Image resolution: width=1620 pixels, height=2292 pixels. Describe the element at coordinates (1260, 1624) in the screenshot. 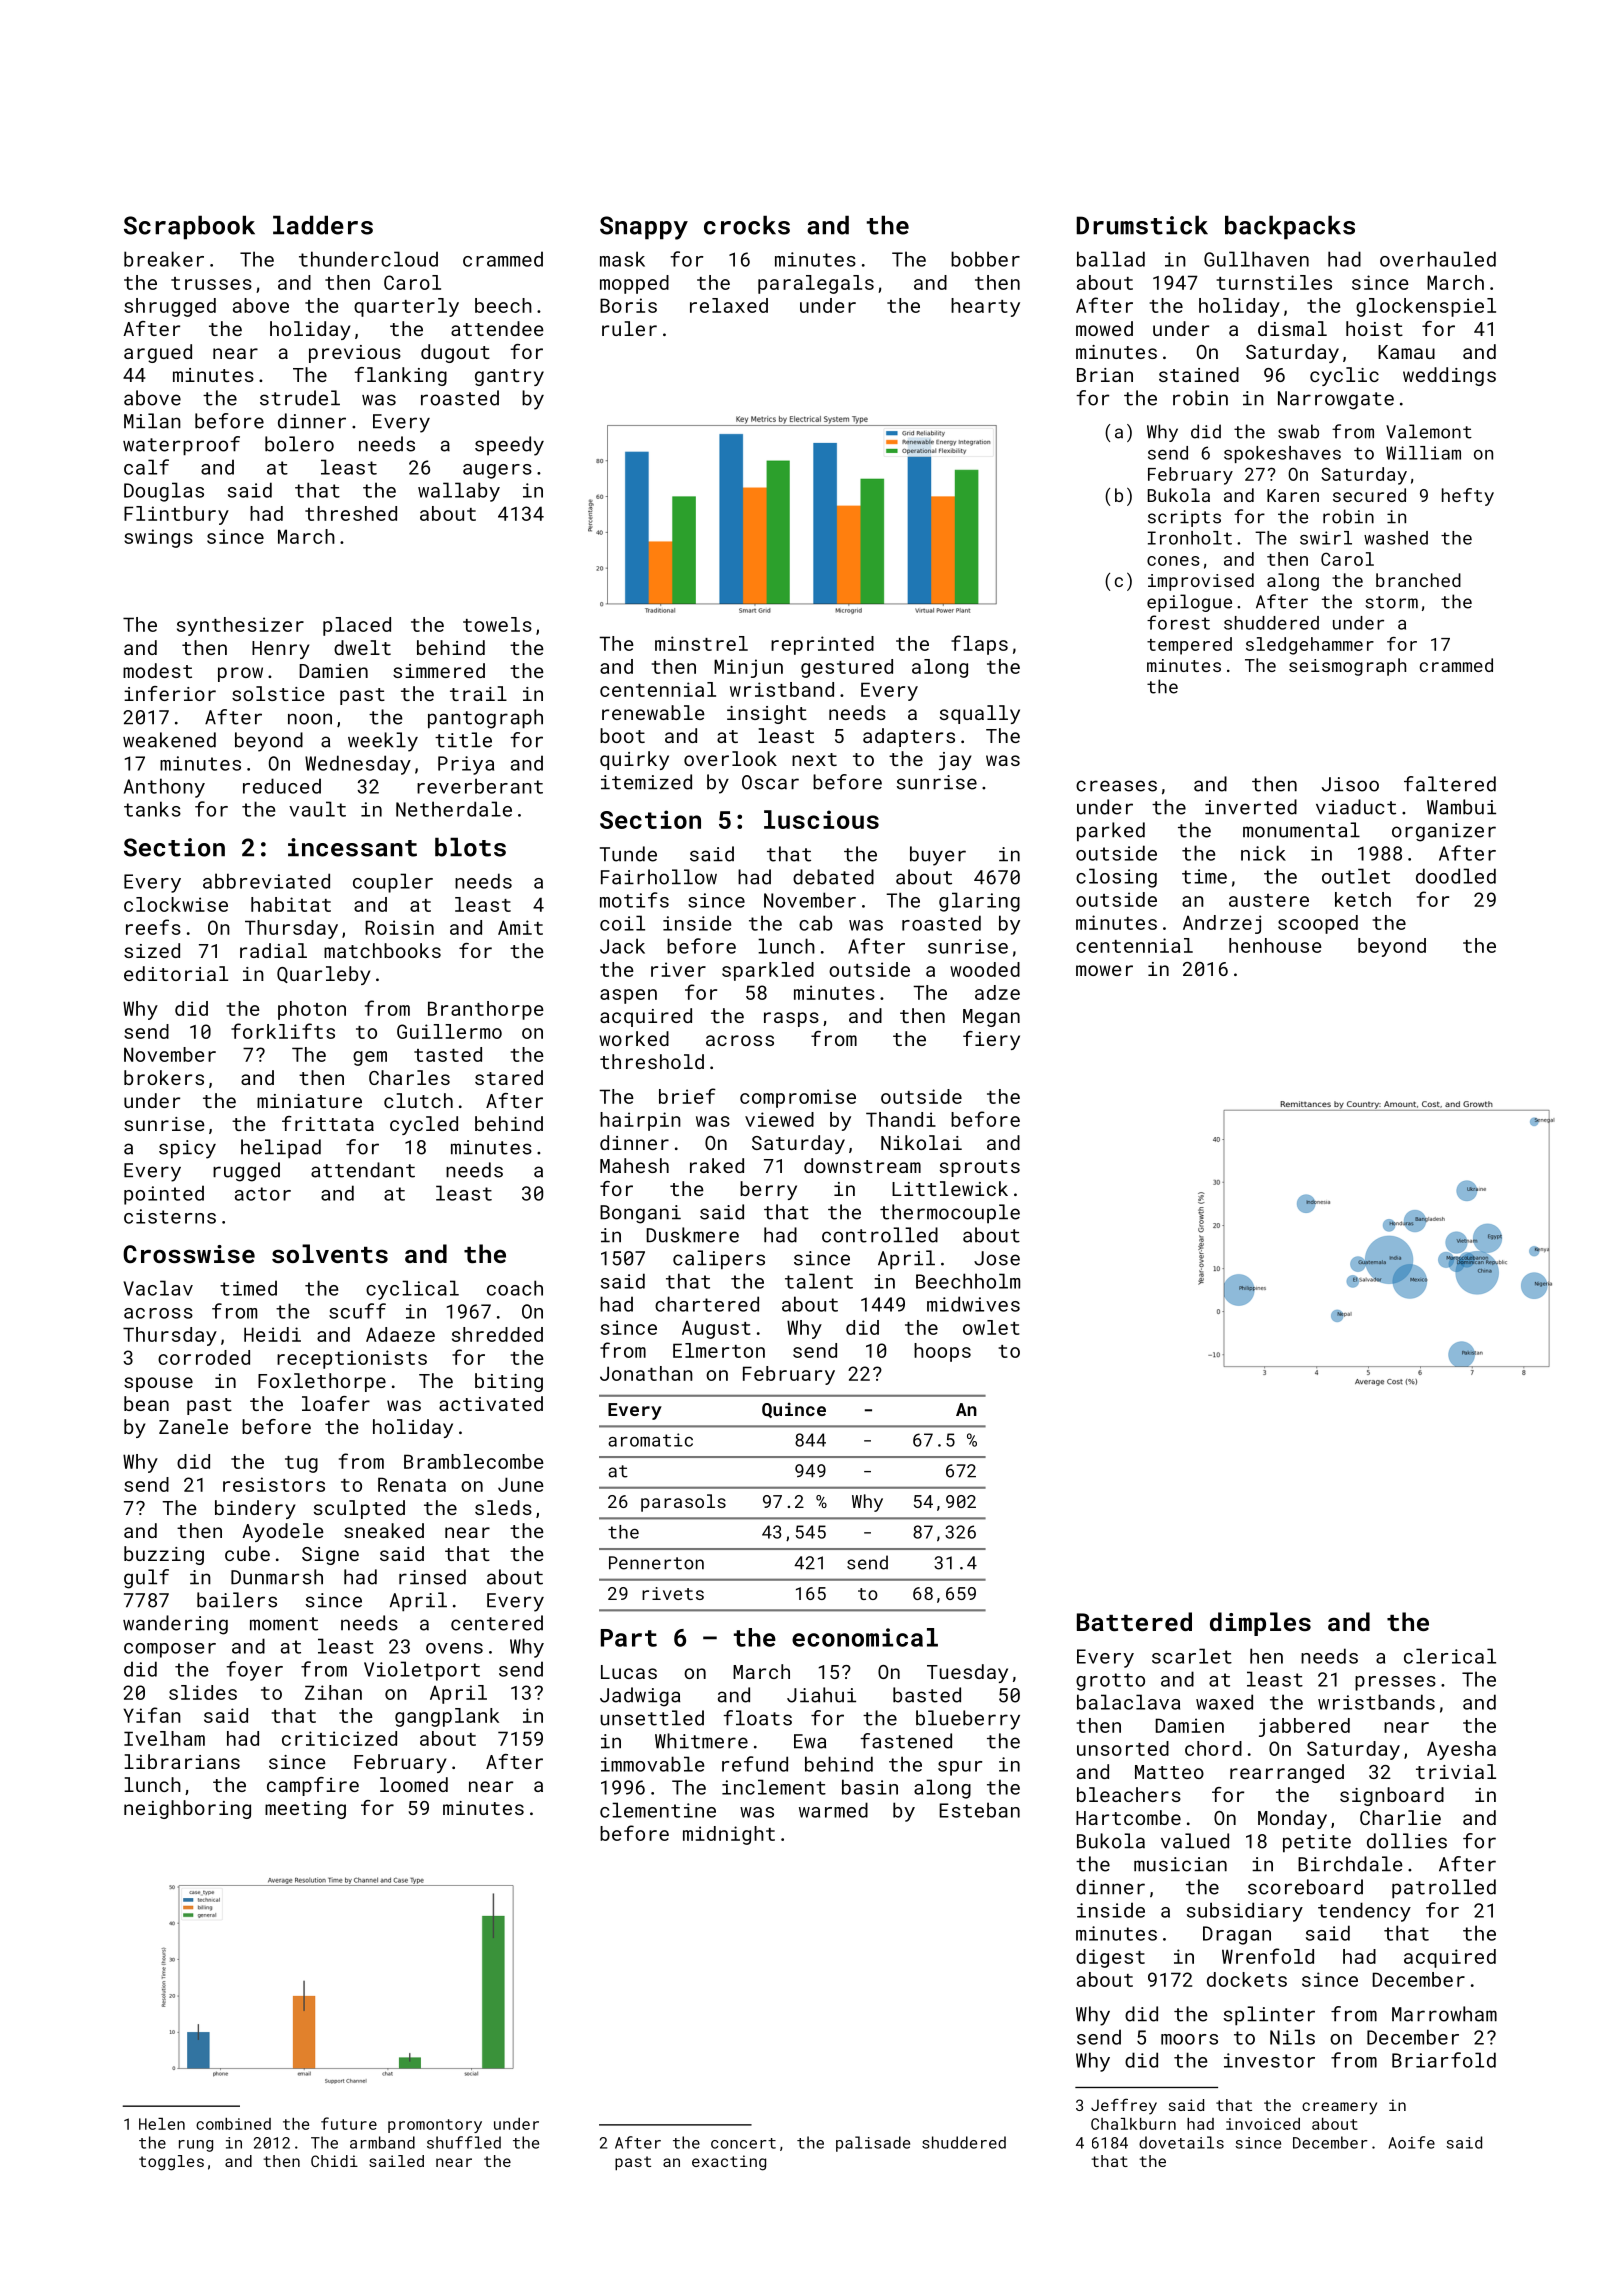

I see `dimples` at that location.
